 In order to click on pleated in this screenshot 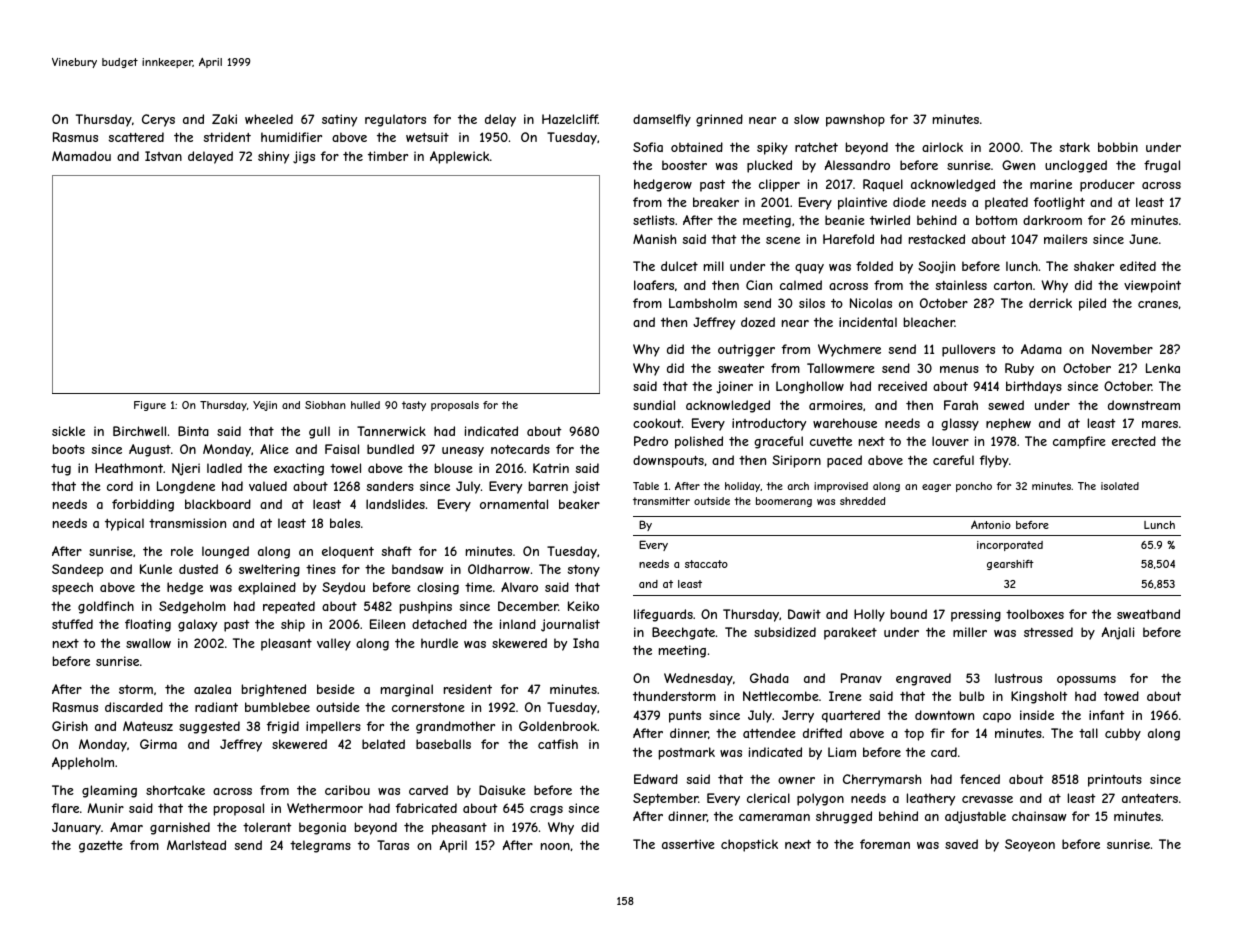, I will do `click(1006, 203)`.
